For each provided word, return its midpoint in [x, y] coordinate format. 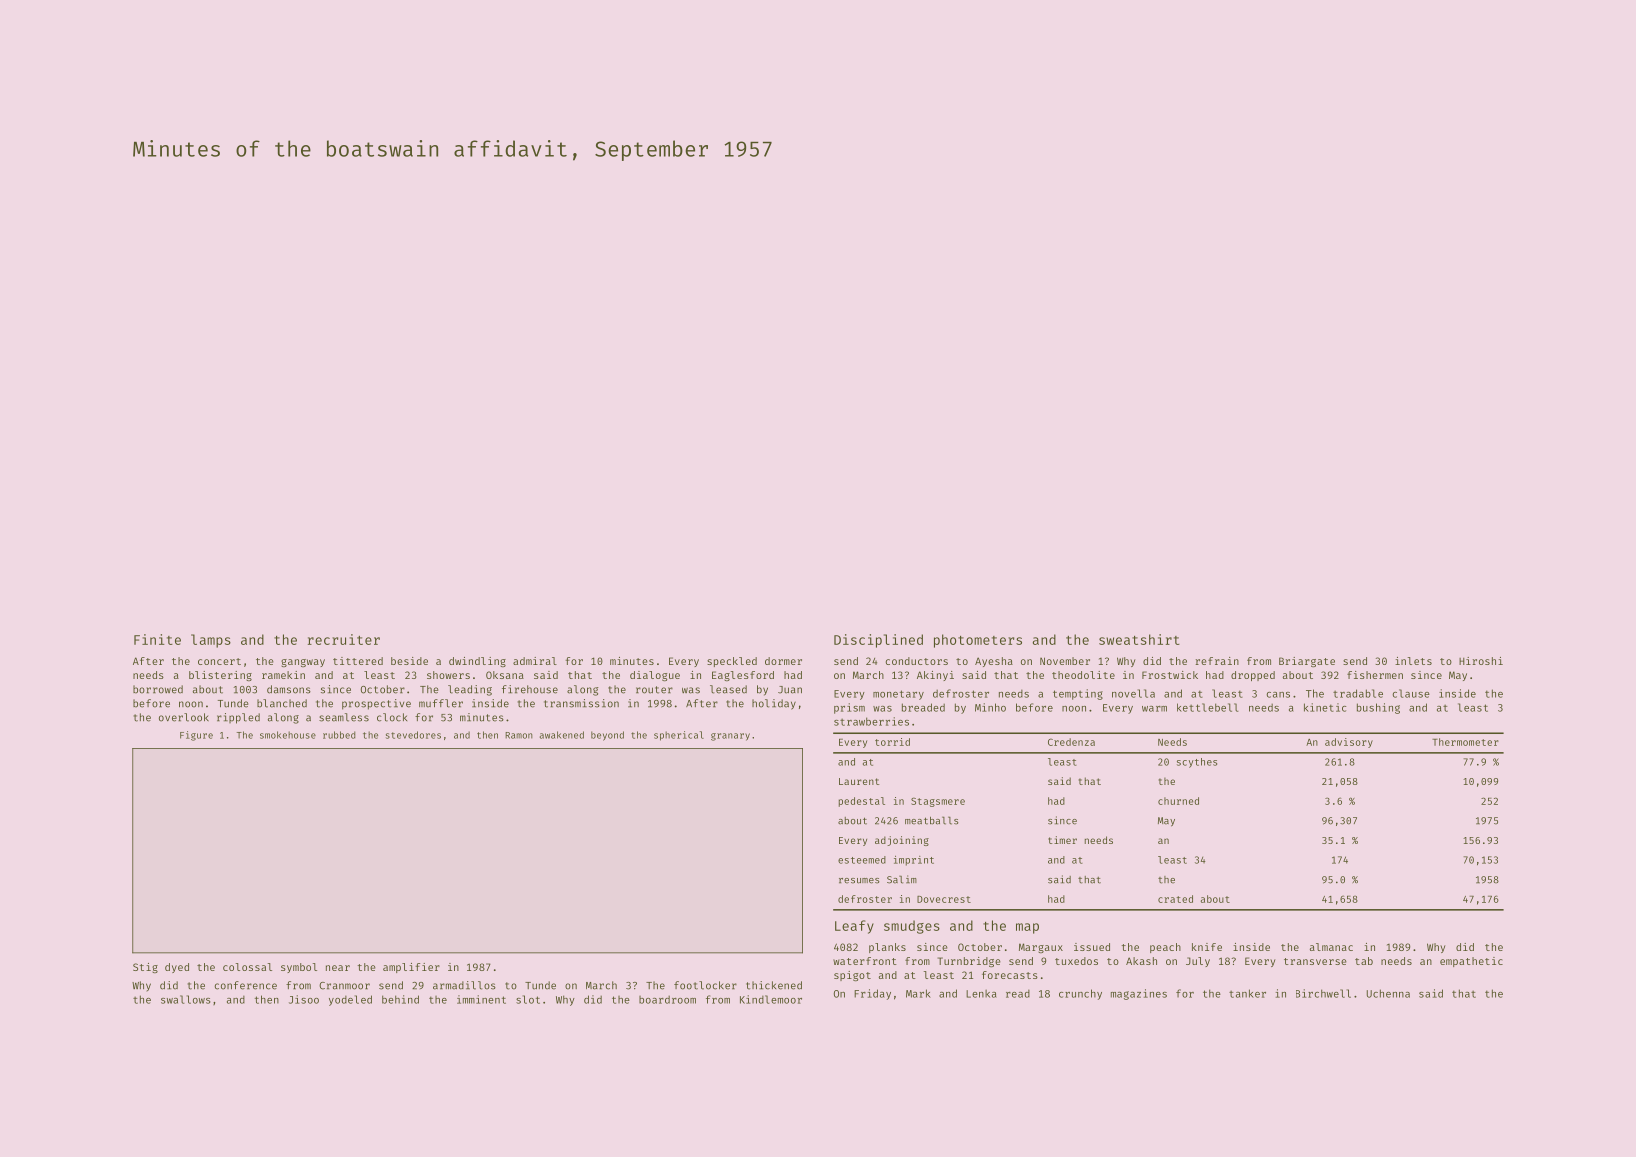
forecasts [1010, 975]
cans [1278, 695]
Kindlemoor [771, 999]
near [338, 968]
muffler [441, 703]
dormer [783, 661]
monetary [898, 695]
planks [887, 948]
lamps [211, 641]
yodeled [350, 1000]
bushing [1378, 708]
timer [1062, 840]
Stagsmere [938, 802]
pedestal [862, 802]
